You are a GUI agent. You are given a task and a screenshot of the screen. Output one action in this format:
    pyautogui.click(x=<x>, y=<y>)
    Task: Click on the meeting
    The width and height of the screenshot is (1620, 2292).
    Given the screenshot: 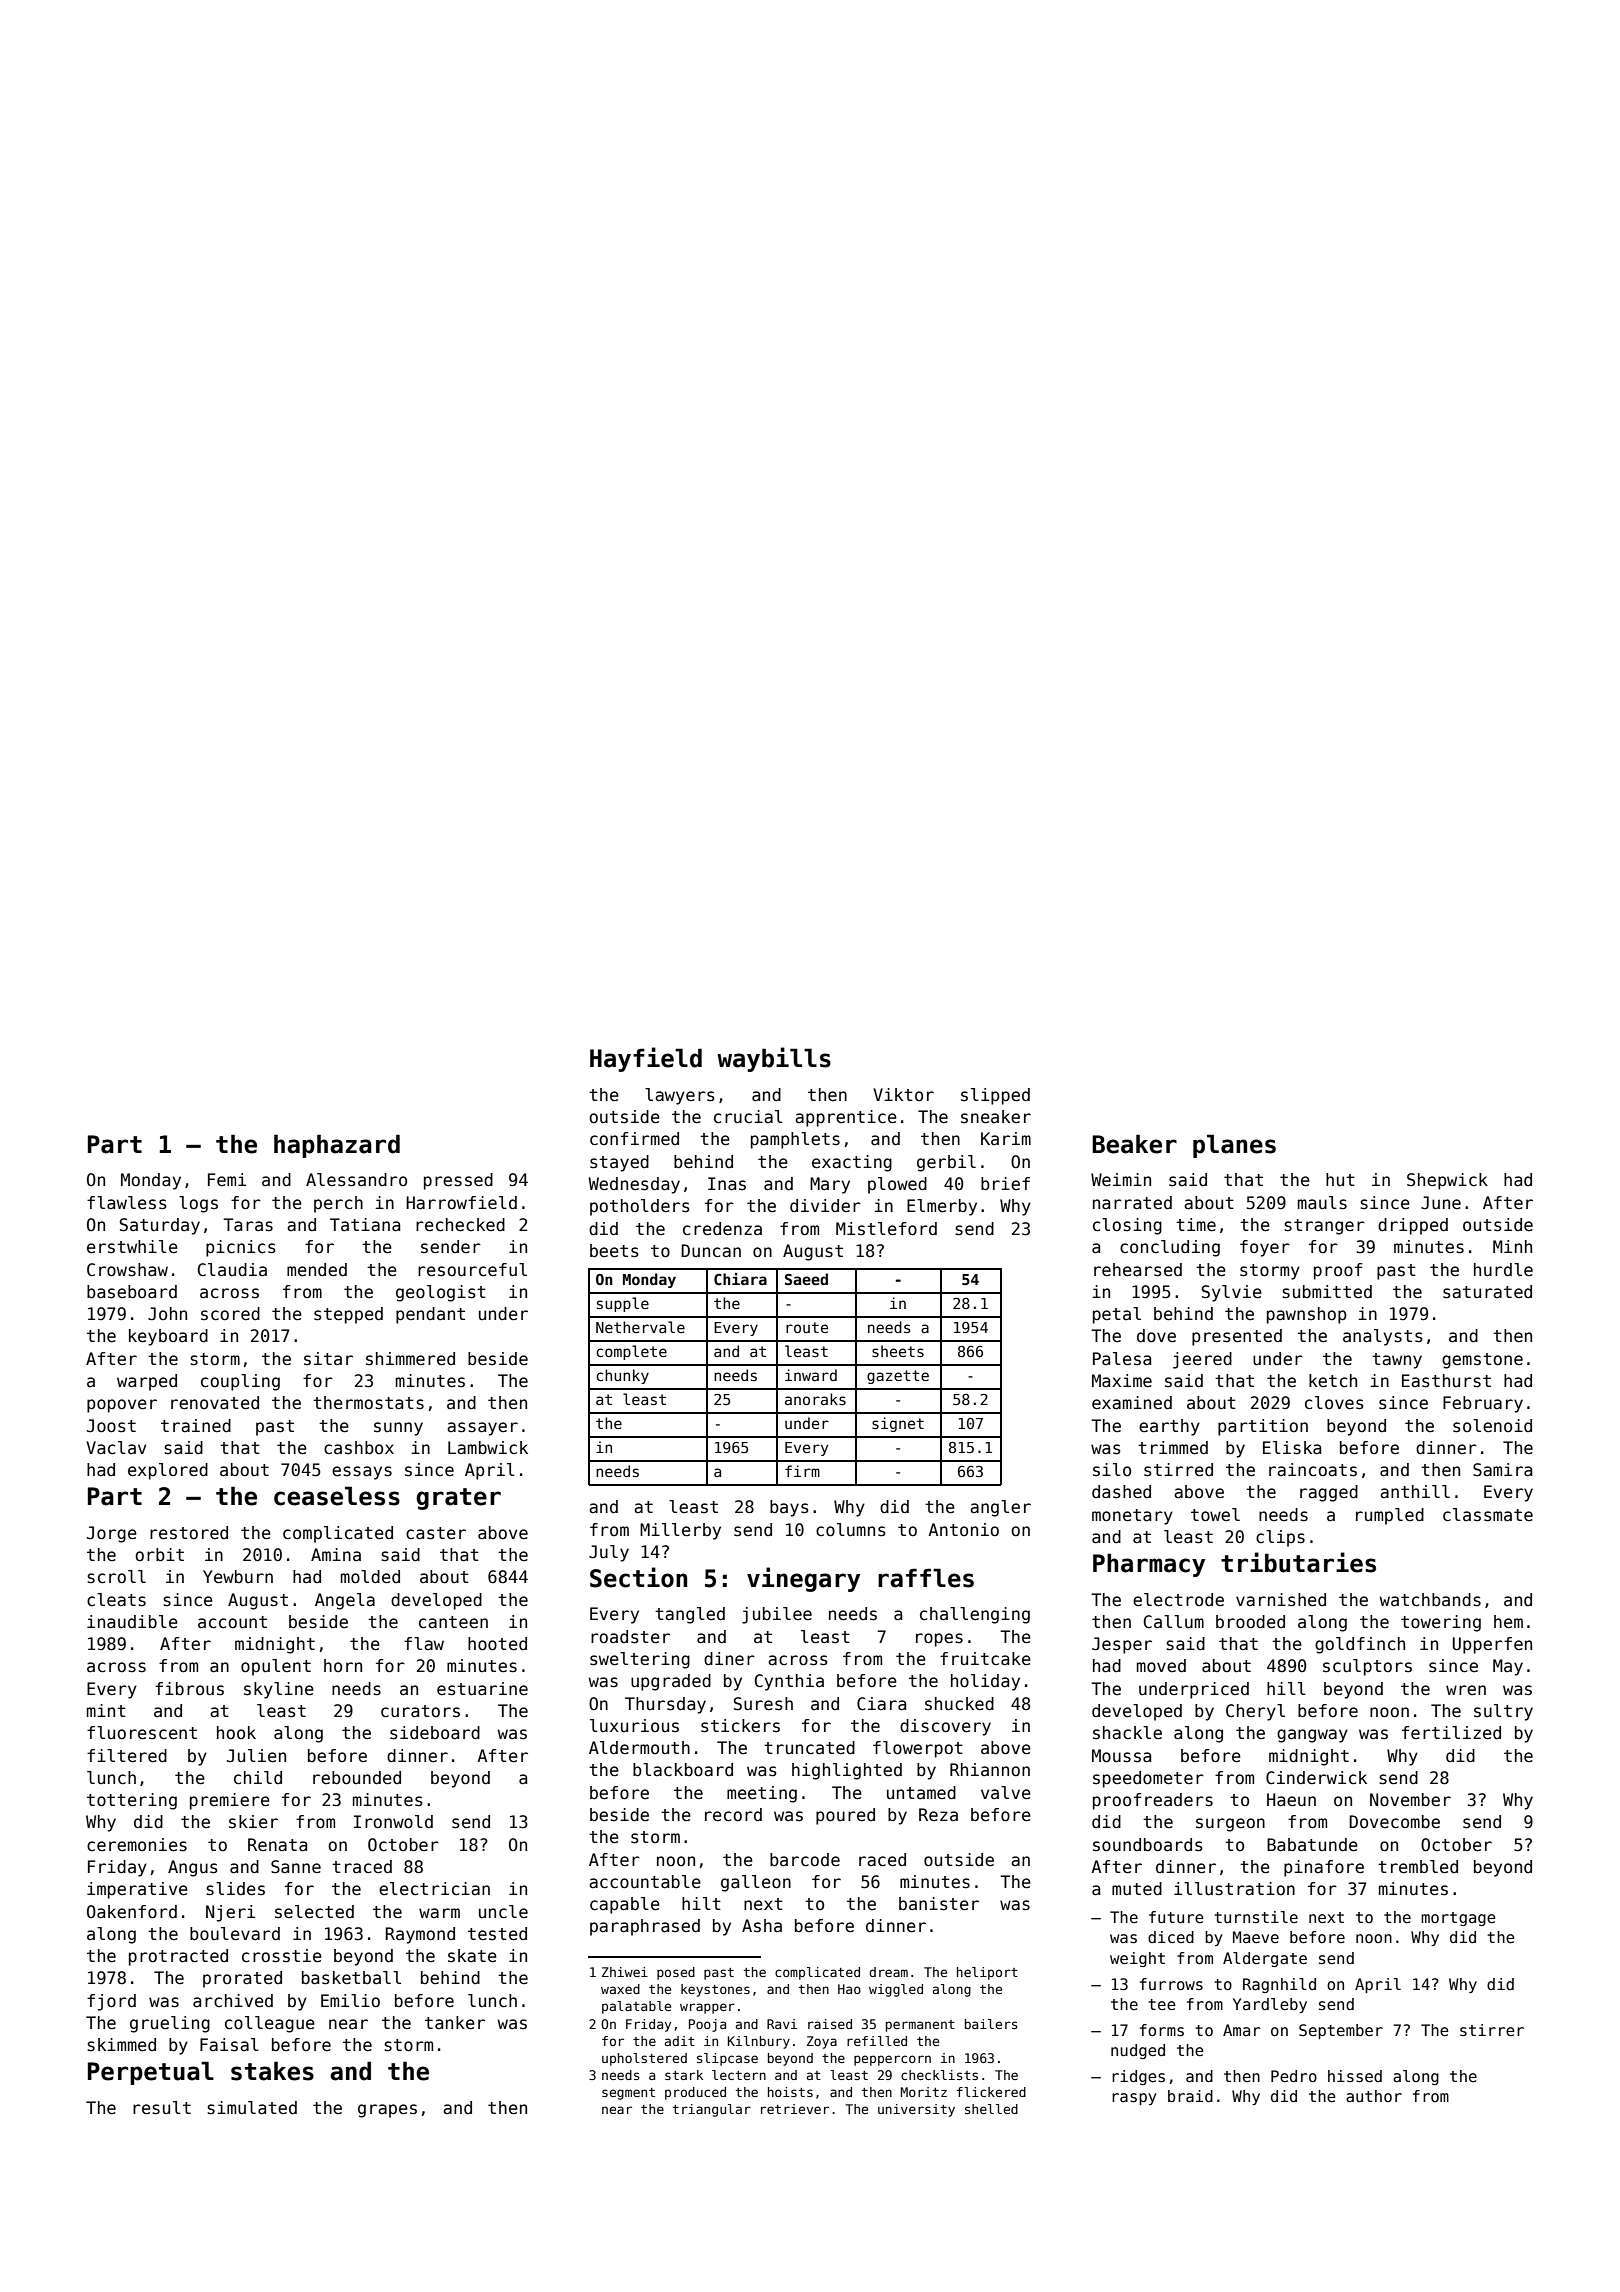 What is the action you would take?
    pyautogui.click(x=762, y=1794)
